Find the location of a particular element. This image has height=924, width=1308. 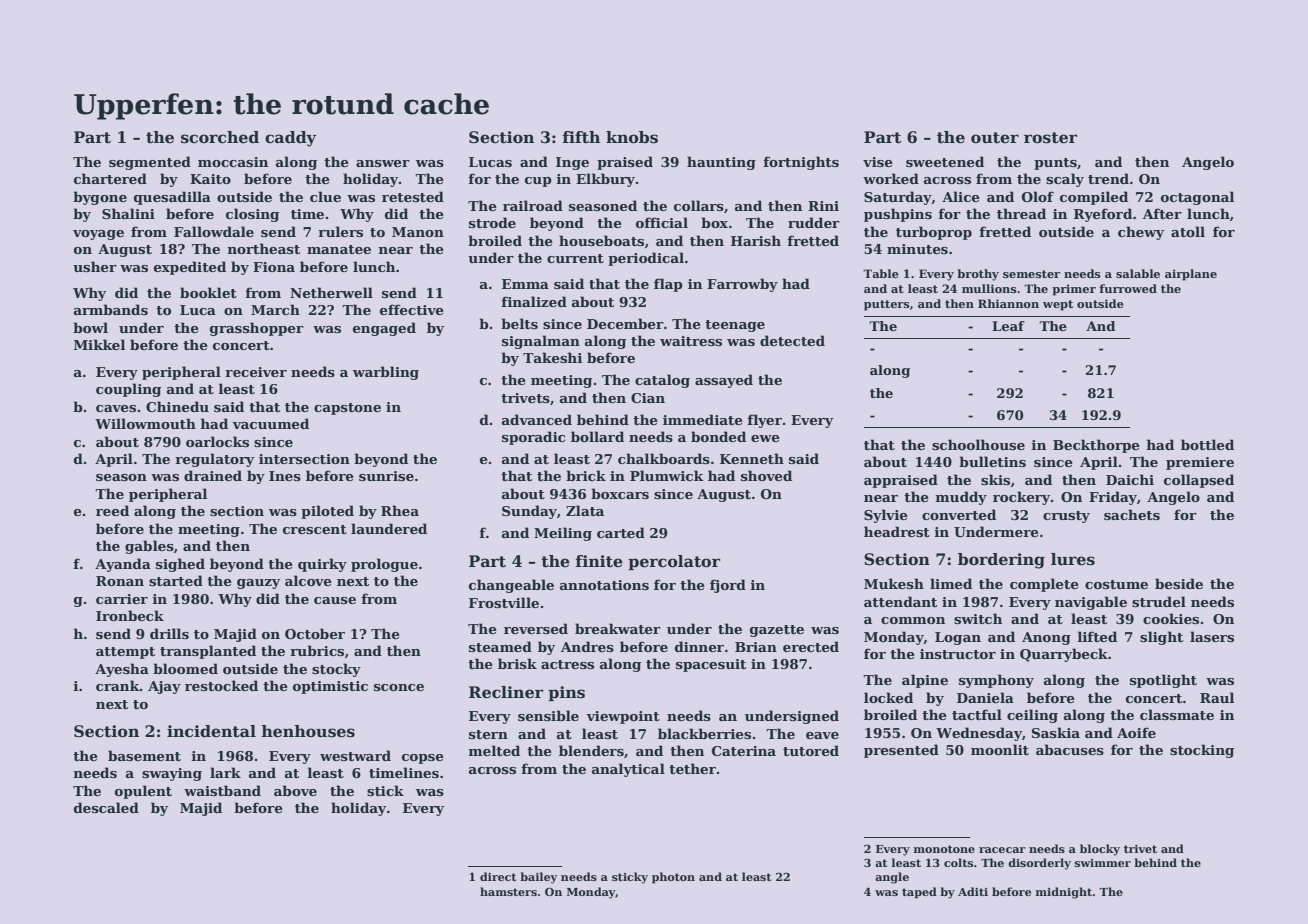

moonlit is located at coordinates (1000, 749).
